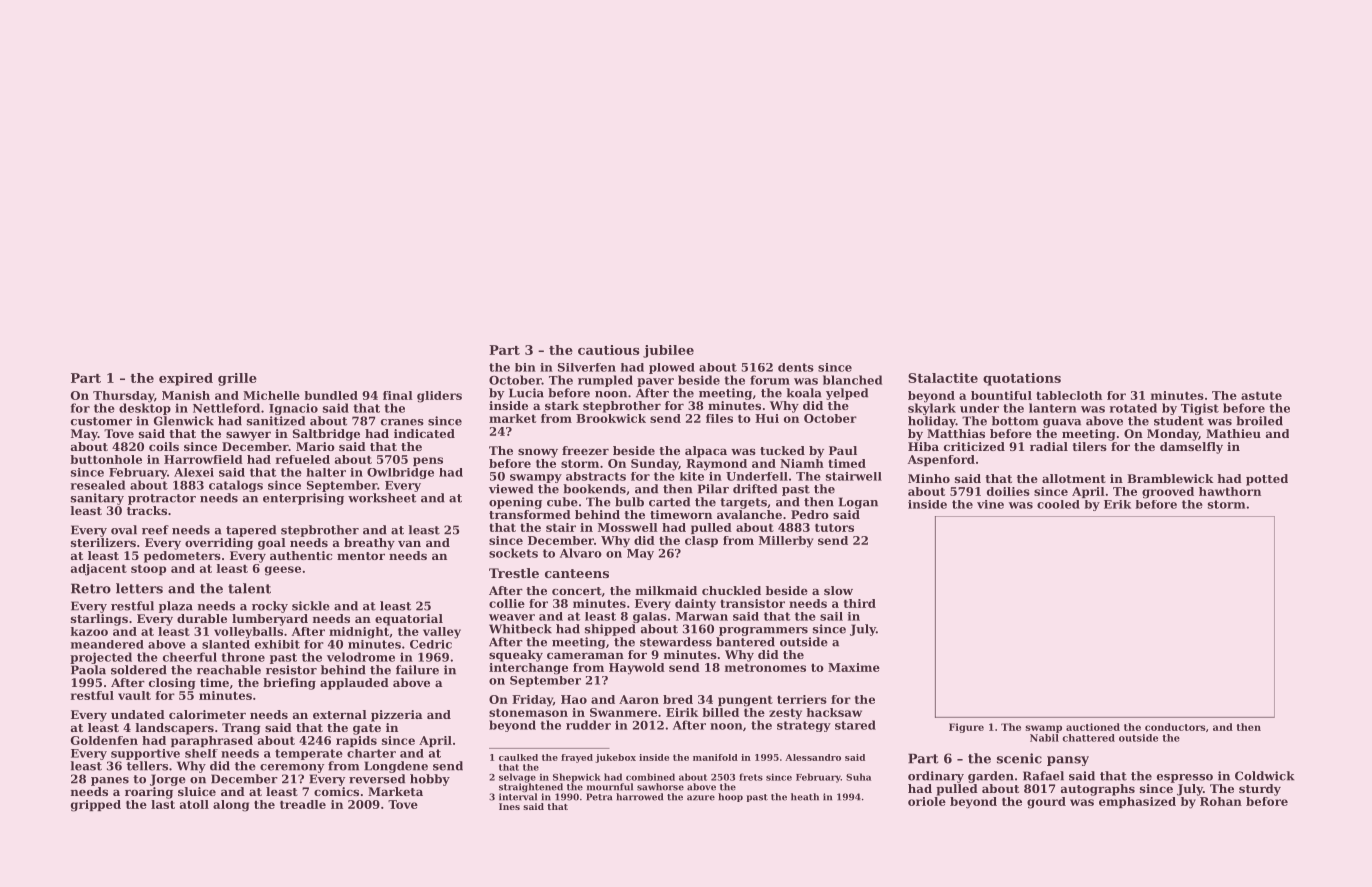  I want to click on Hui, so click(767, 418).
